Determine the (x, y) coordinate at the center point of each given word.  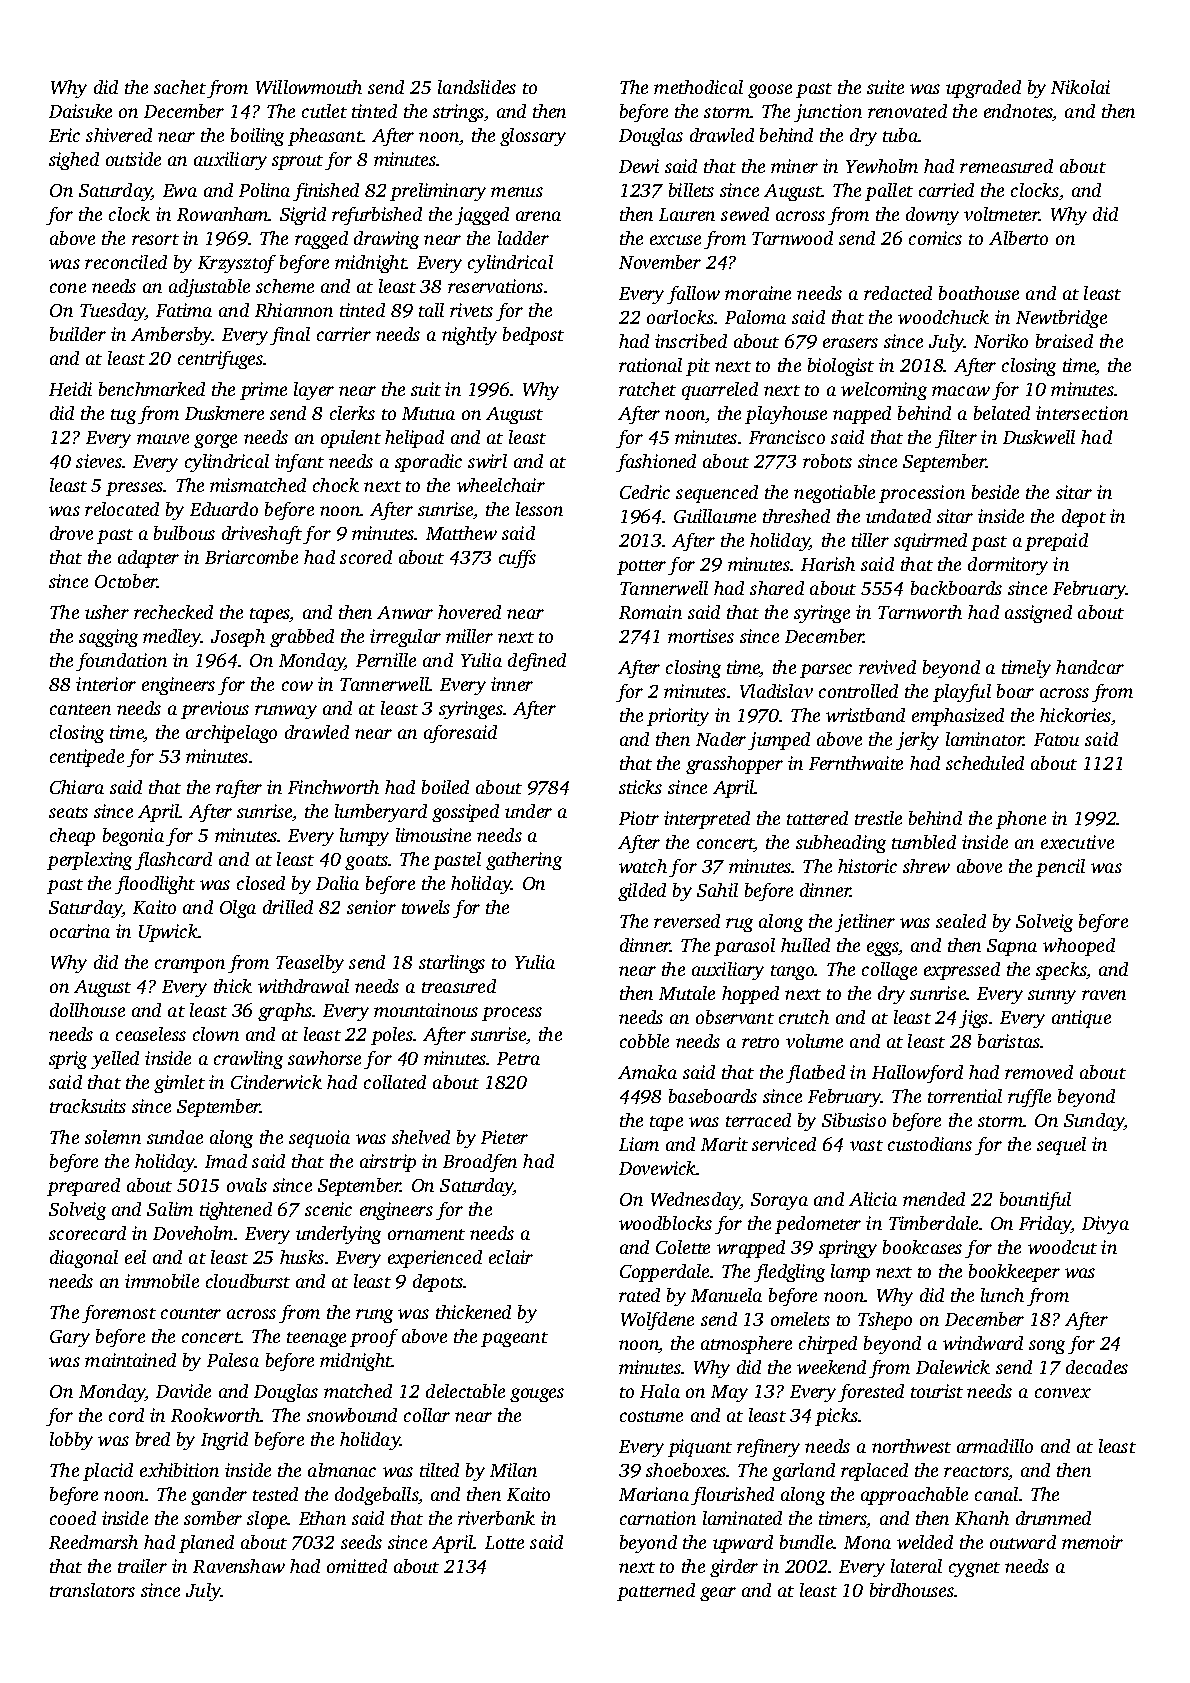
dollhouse (87, 1010)
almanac (342, 1470)
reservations (495, 286)
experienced (435, 1259)
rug (739, 925)
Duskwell (1039, 437)
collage (889, 971)
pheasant (325, 137)
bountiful (1035, 1201)
